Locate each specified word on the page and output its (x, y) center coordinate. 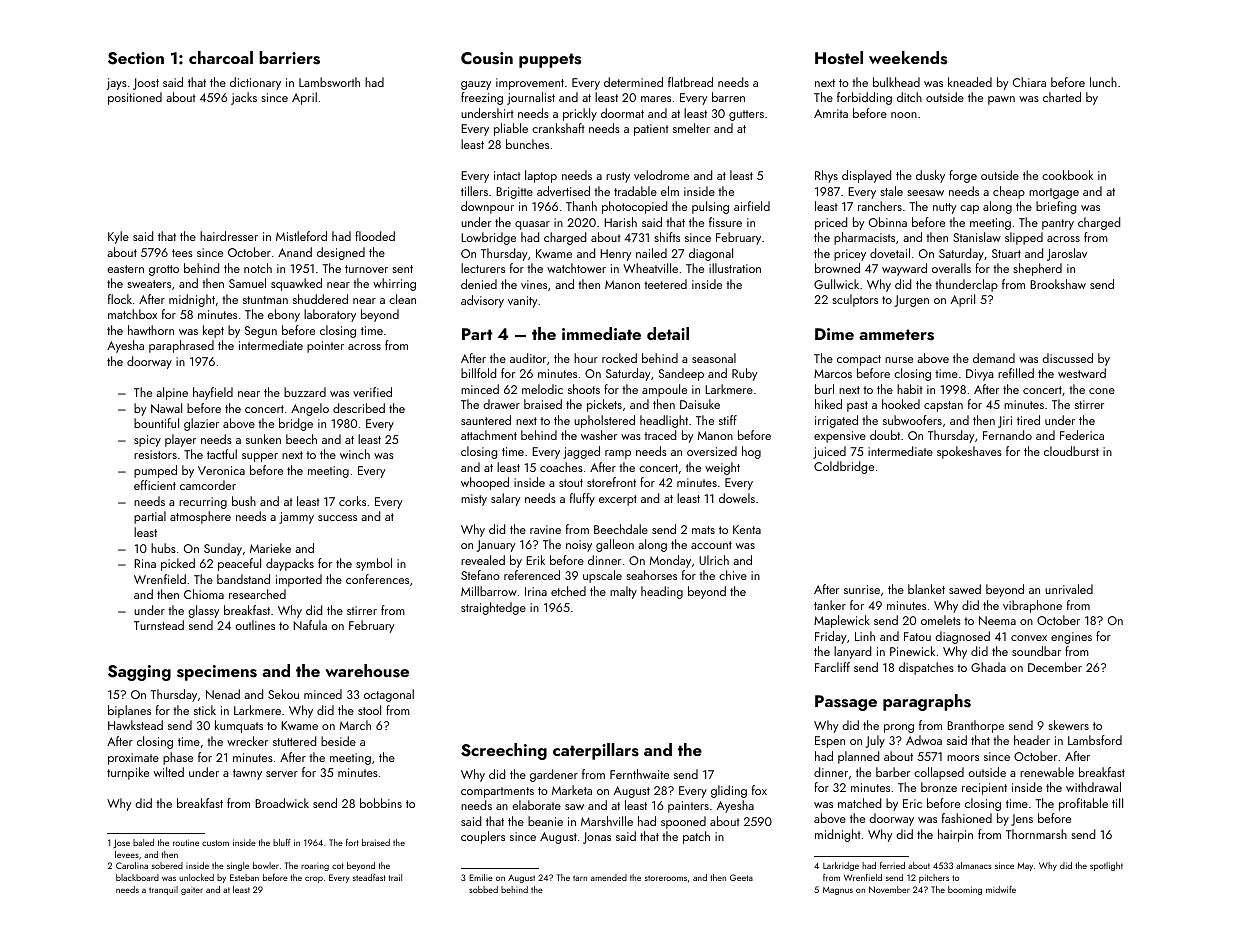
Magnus (838, 891)
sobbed (483, 889)
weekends (908, 58)
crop (314, 879)
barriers (289, 58)
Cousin (487, 58)
